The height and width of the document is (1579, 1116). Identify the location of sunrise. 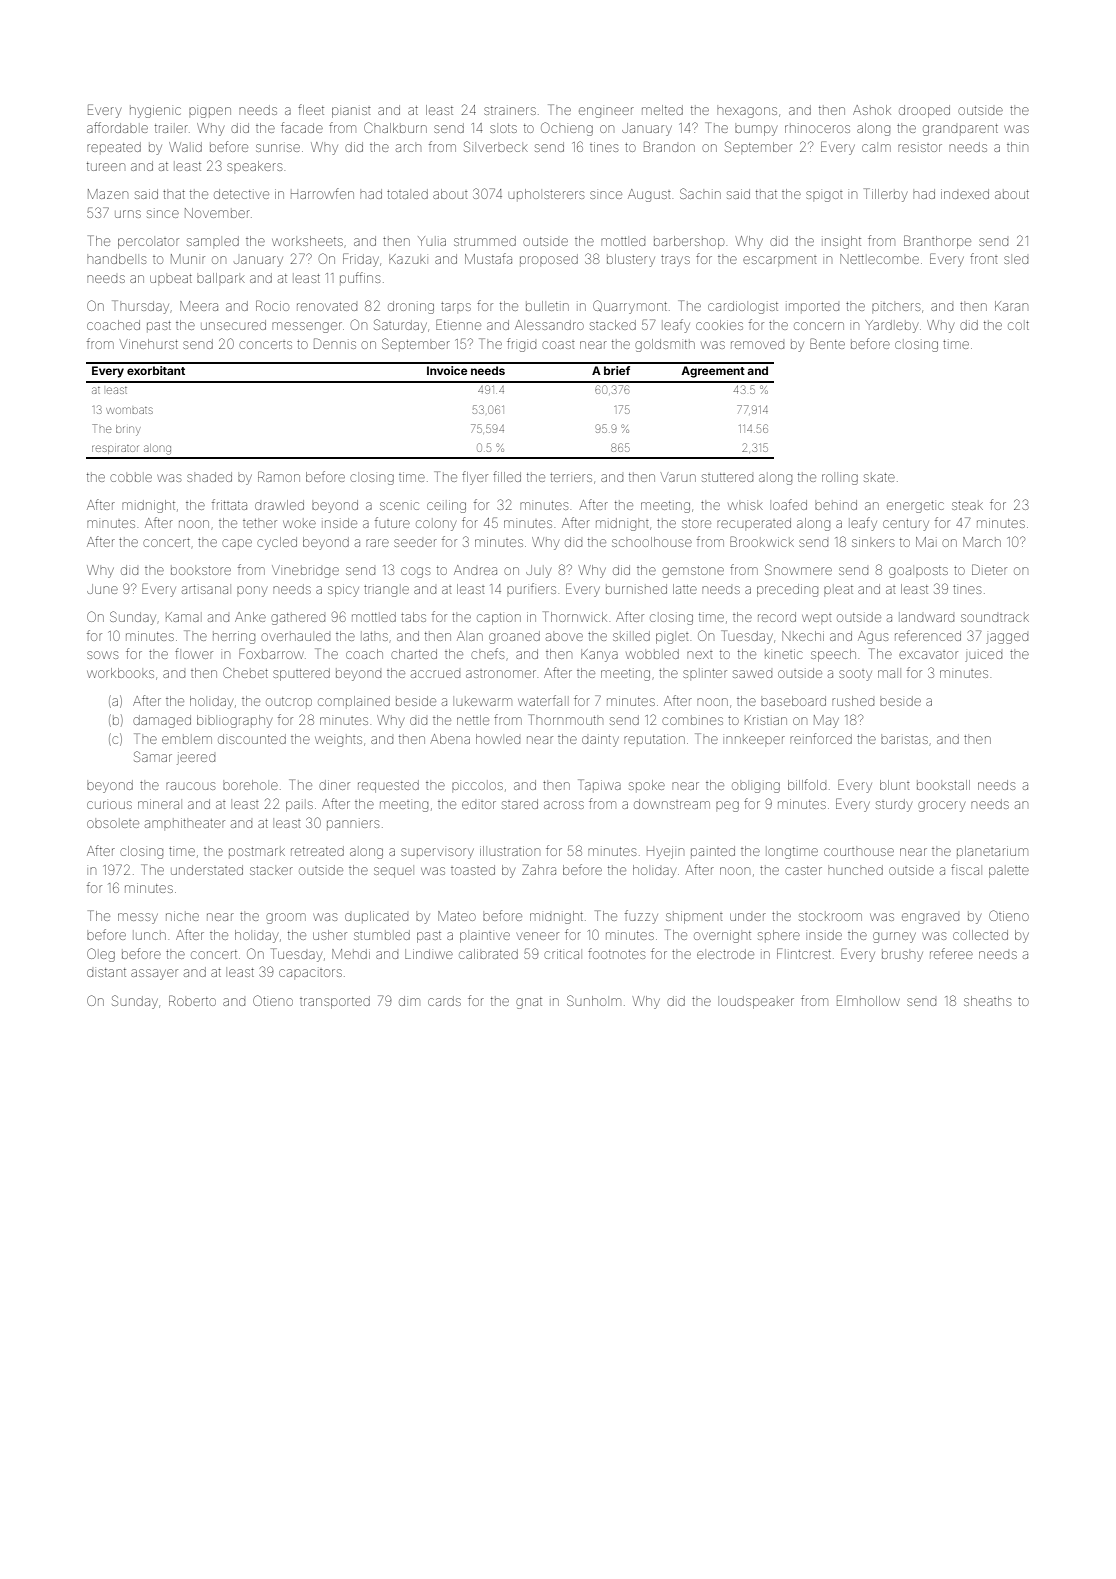
(278, 148).
